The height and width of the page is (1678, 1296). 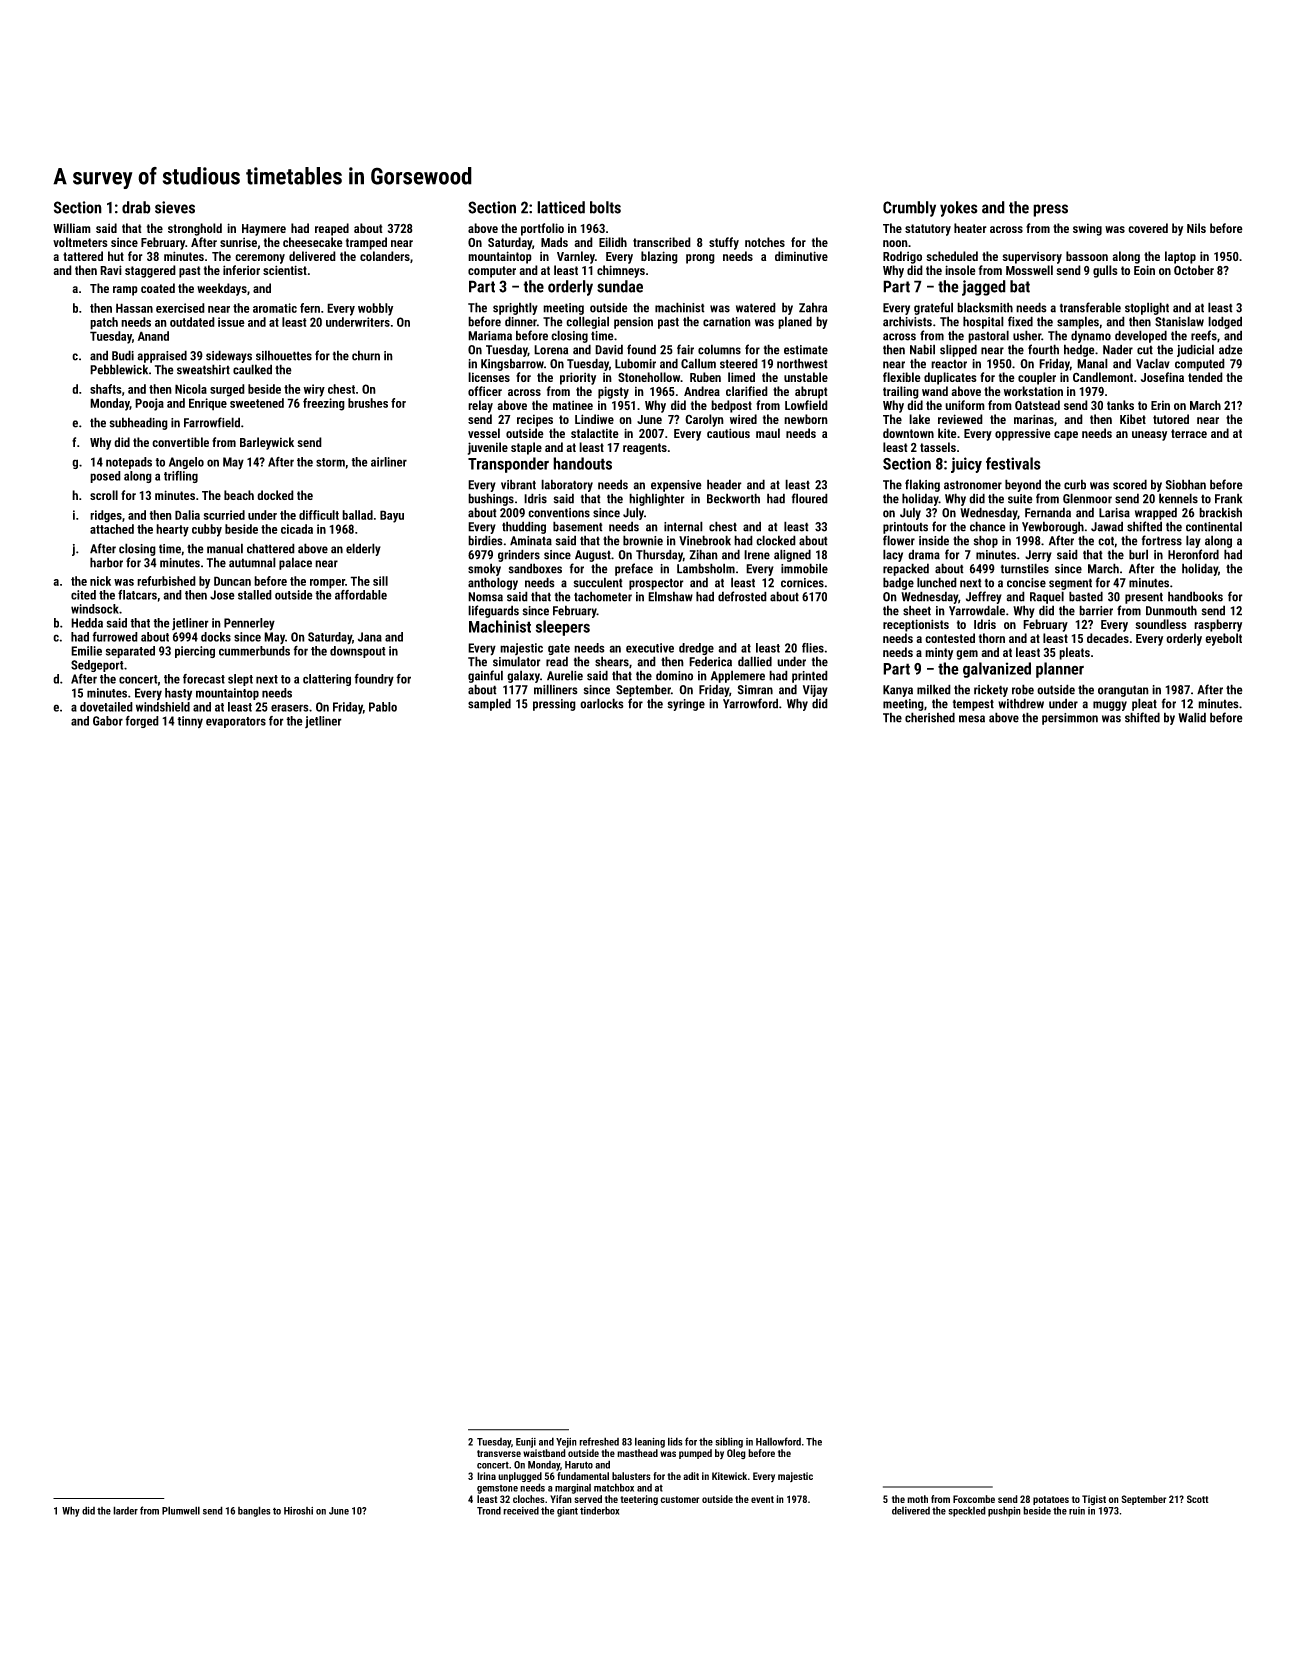 I want to click on cherished, so click(x=930, y=717).
